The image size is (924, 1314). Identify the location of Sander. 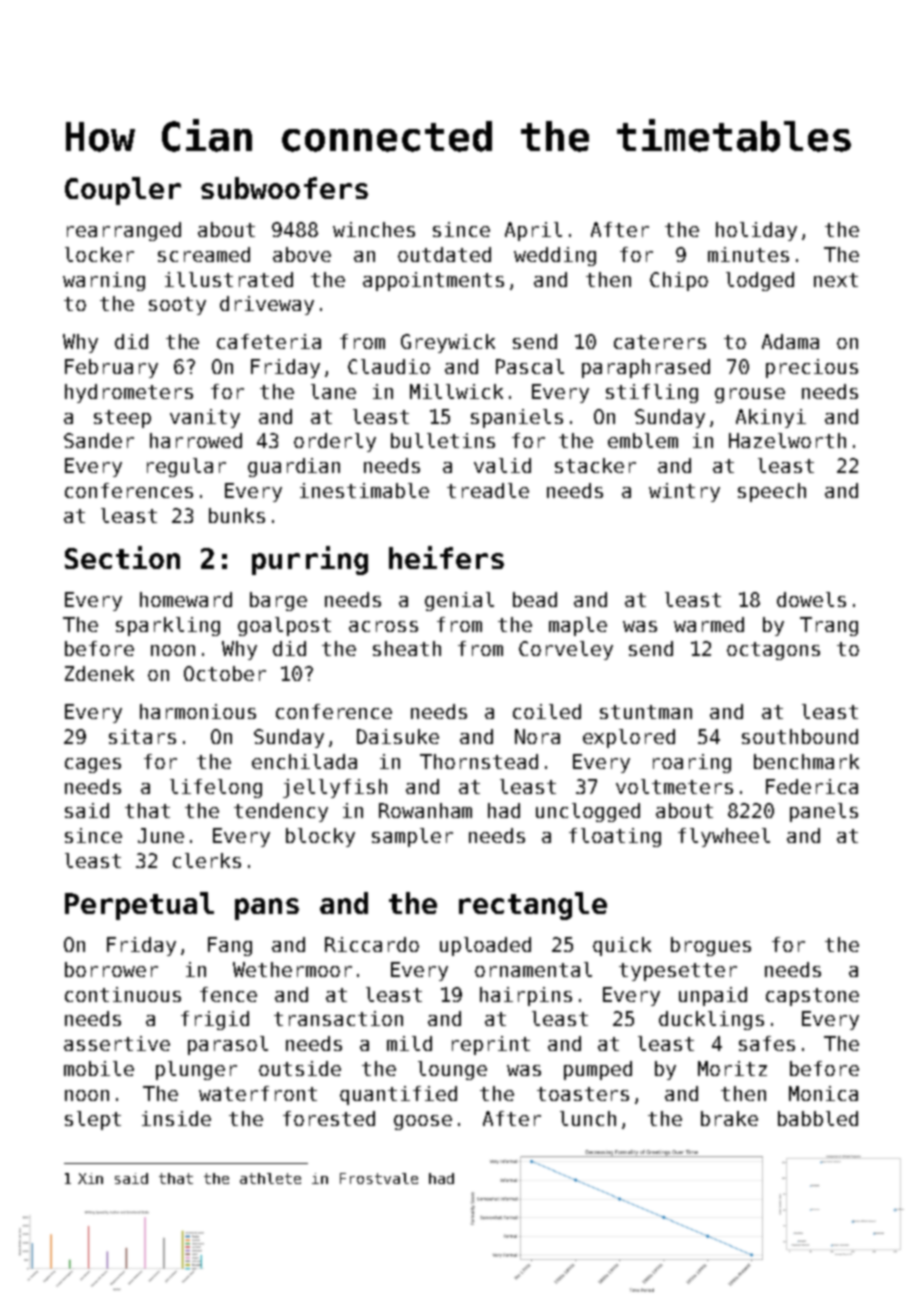
(99, 440).
